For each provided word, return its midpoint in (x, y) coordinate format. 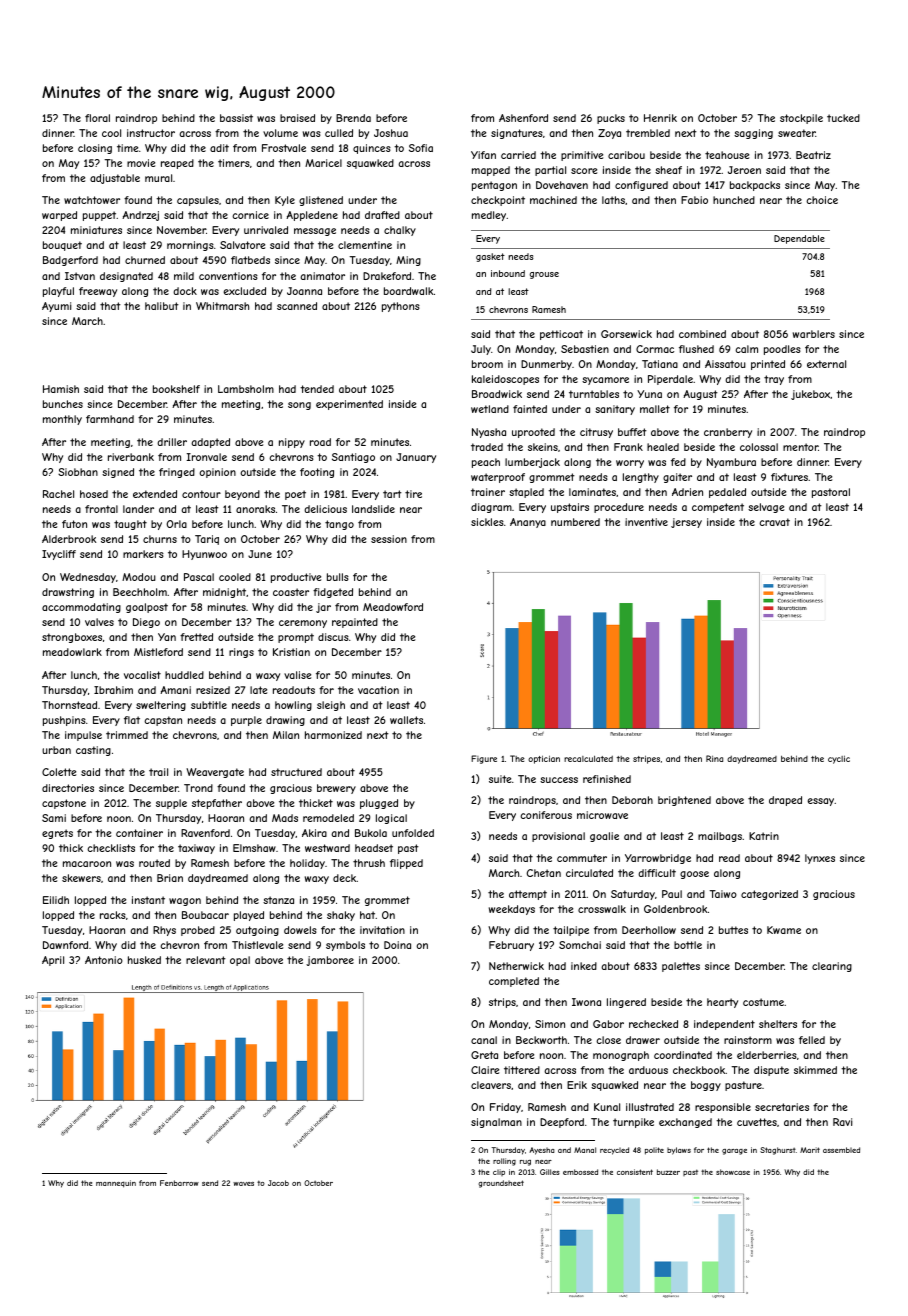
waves (243, 1184)
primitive (582, 156)
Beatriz (813, 155)
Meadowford (393, 607)
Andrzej (140, 216)
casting (93, 751)
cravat (774, 522)
